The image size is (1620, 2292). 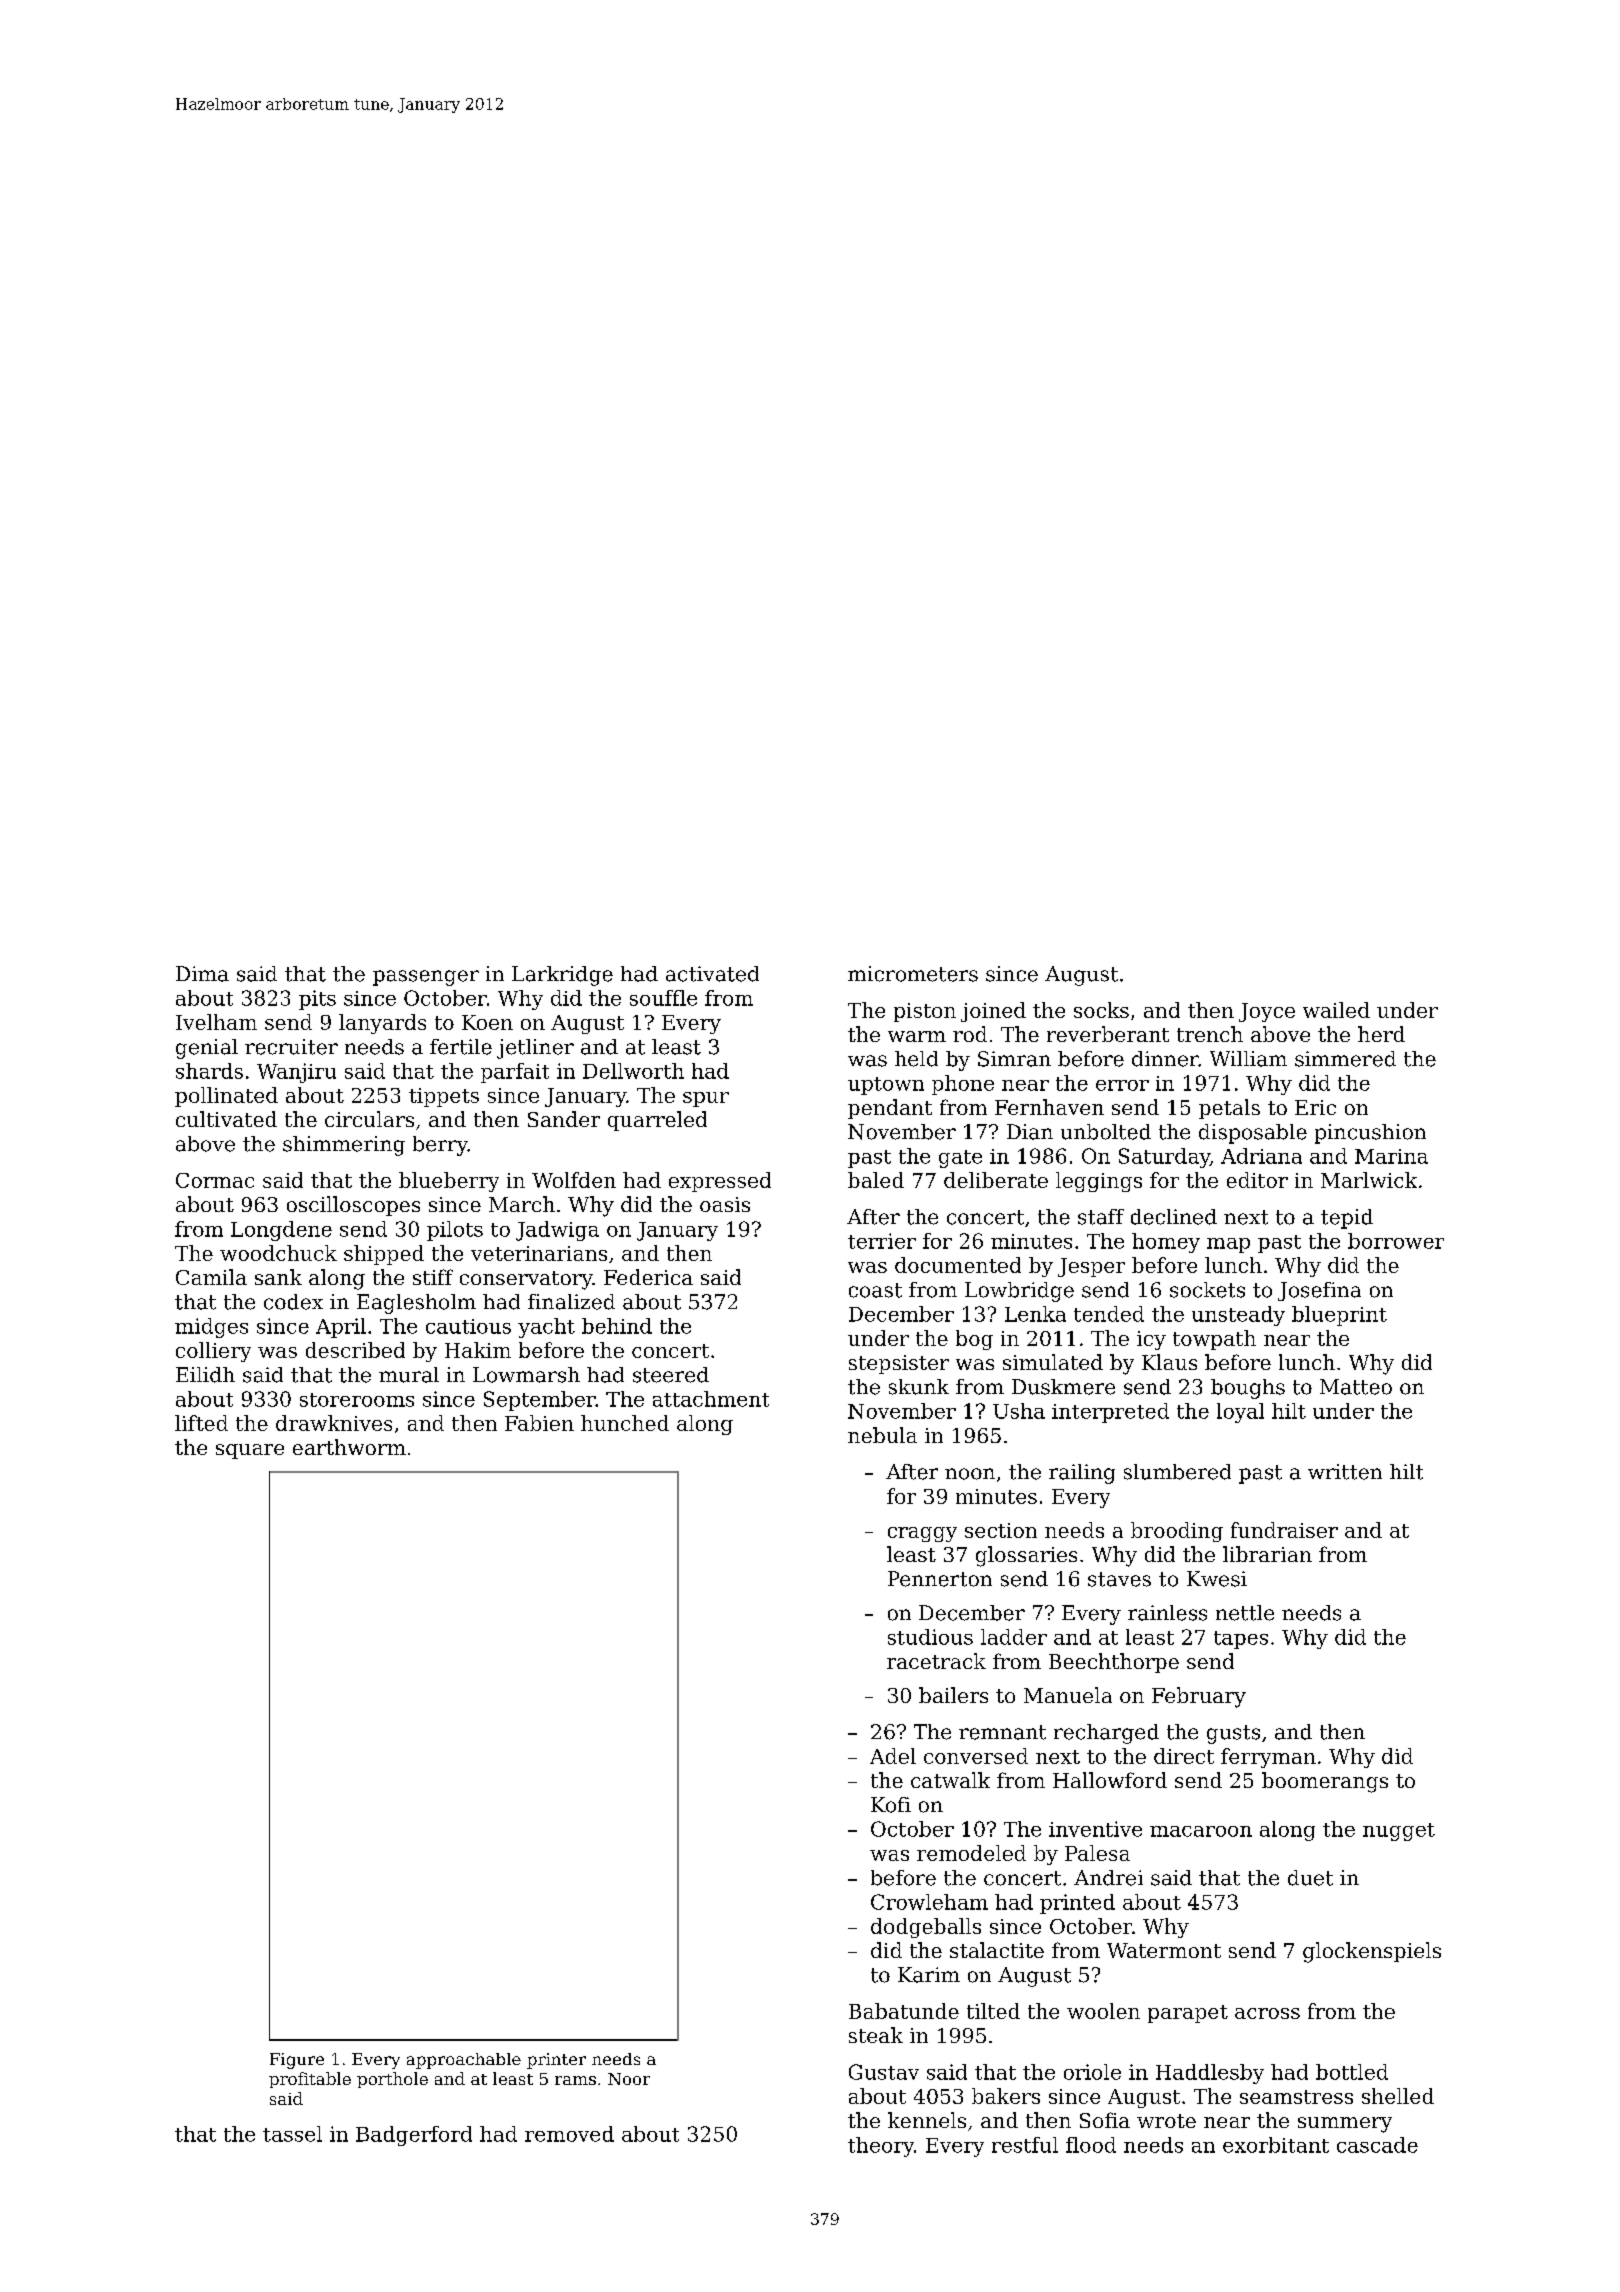 What do you see at coordinates (207, 1049) in the screenshot?
I see `genial` at bounding box center [207, 1049].
